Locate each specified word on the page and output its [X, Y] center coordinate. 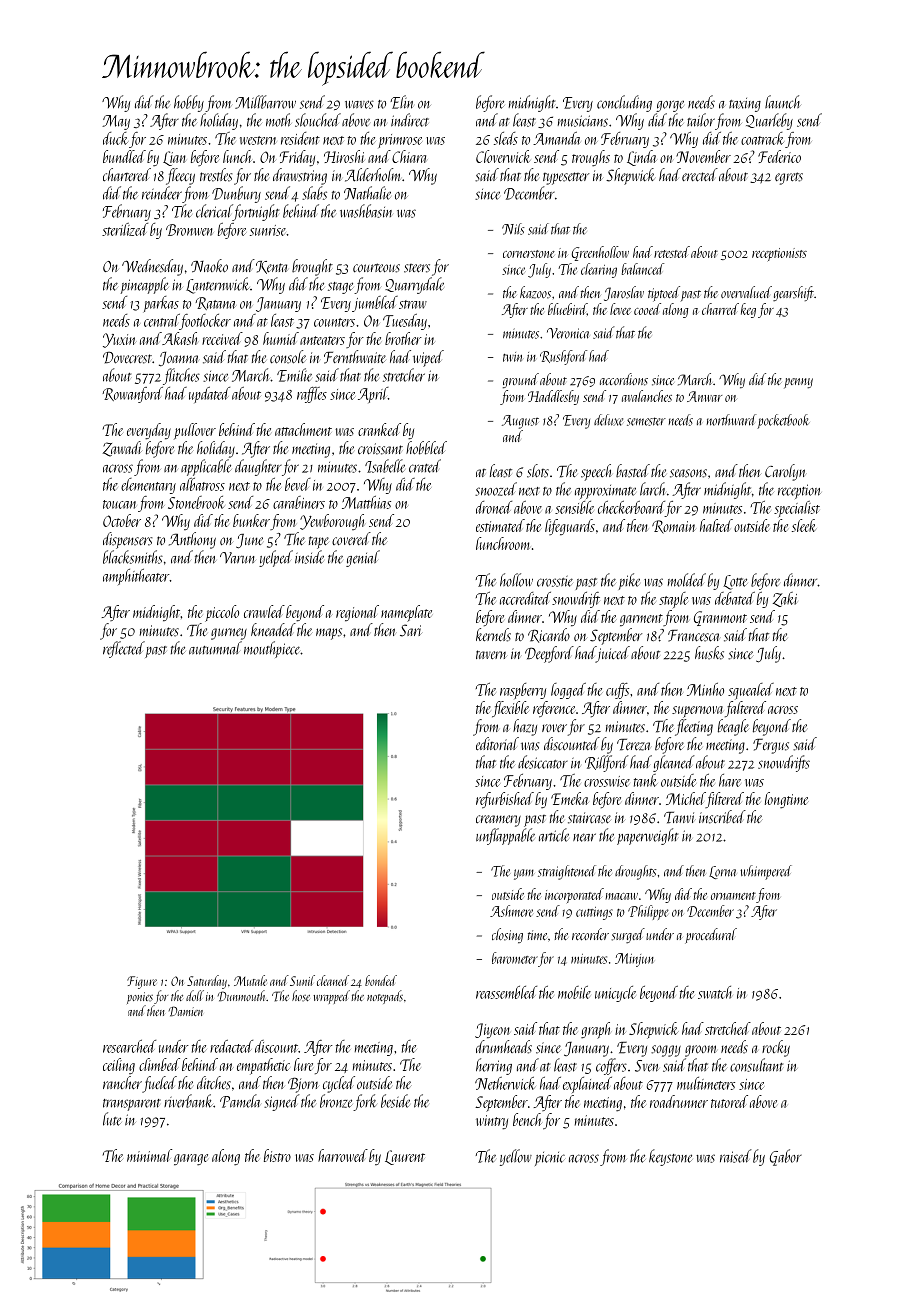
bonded [381, 980]
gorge [670, 106]
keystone [671, 1157]
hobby [189, 103]
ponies [140, 998]
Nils [513, 229]
